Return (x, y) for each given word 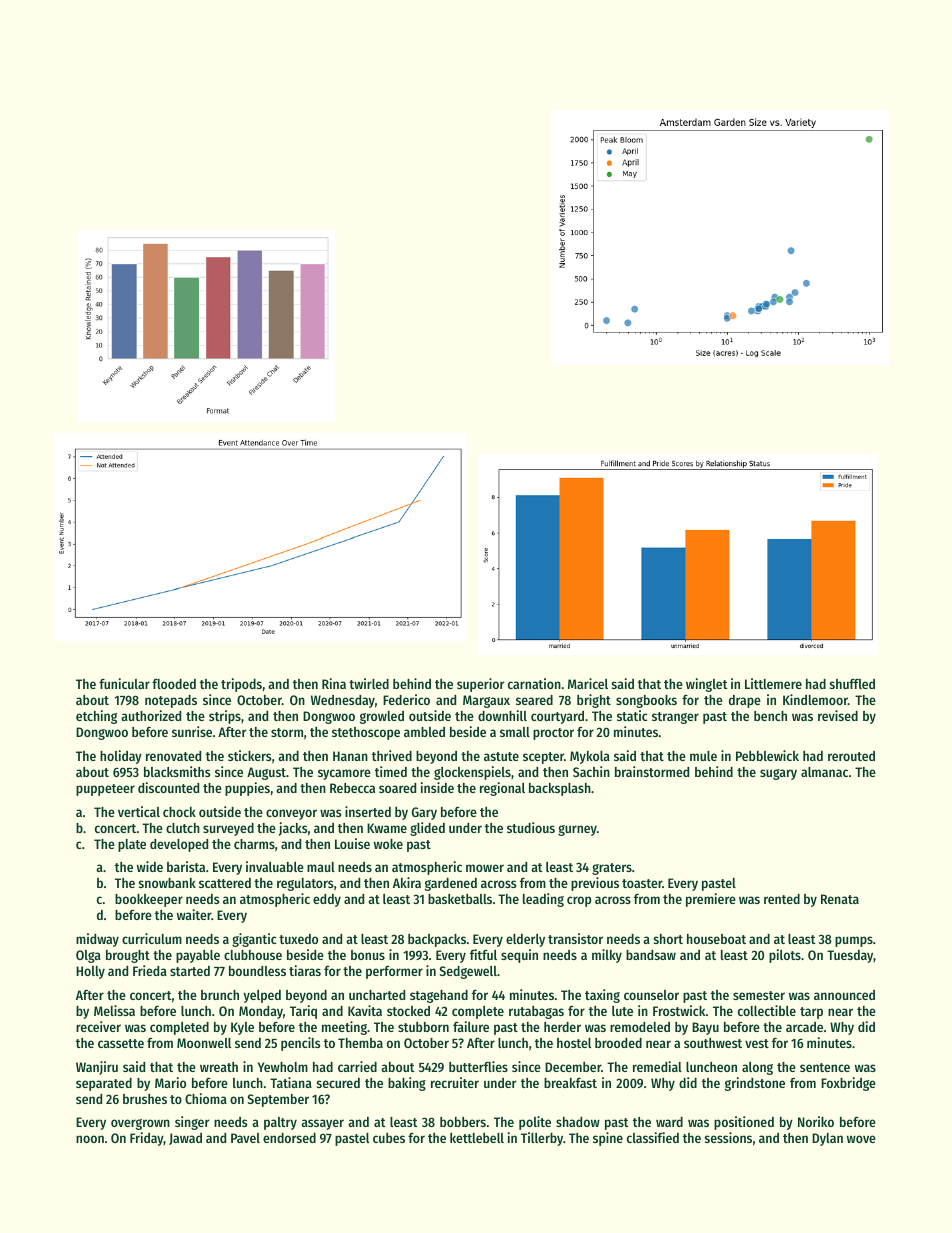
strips (225, 717)
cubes (389, 1138)
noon (90, 1139)
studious (531, 827)
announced (844, 995)
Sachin (591, 771)
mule (703, 756)
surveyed (228, 829)
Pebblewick (767, 755)
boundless (257, 971)
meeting (344, 1028)
